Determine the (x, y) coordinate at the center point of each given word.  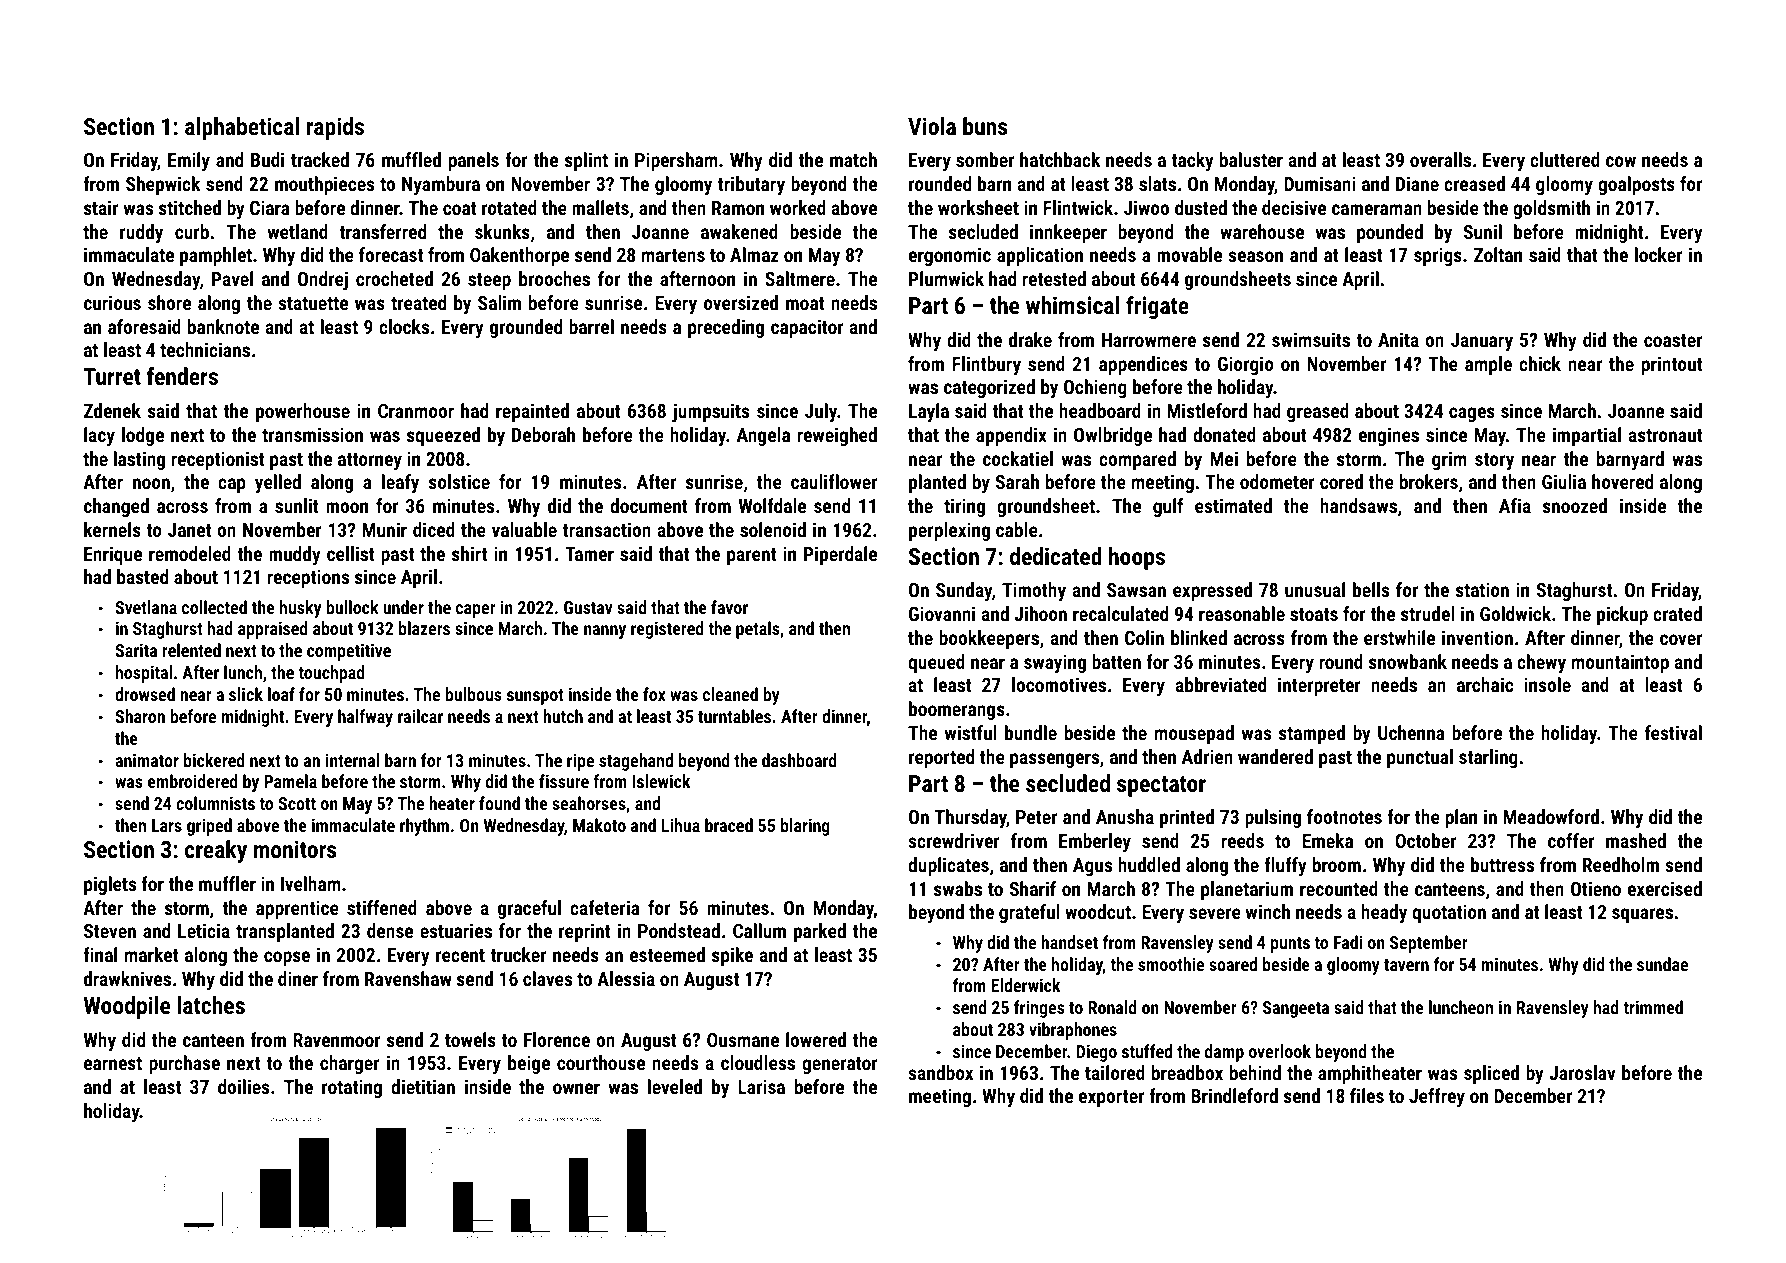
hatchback (1060, 159)
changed (116, 507)
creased (1474, 183)
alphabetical (242, 128)
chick (1540, 363)
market (152, 954)
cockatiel (1018, 458)
